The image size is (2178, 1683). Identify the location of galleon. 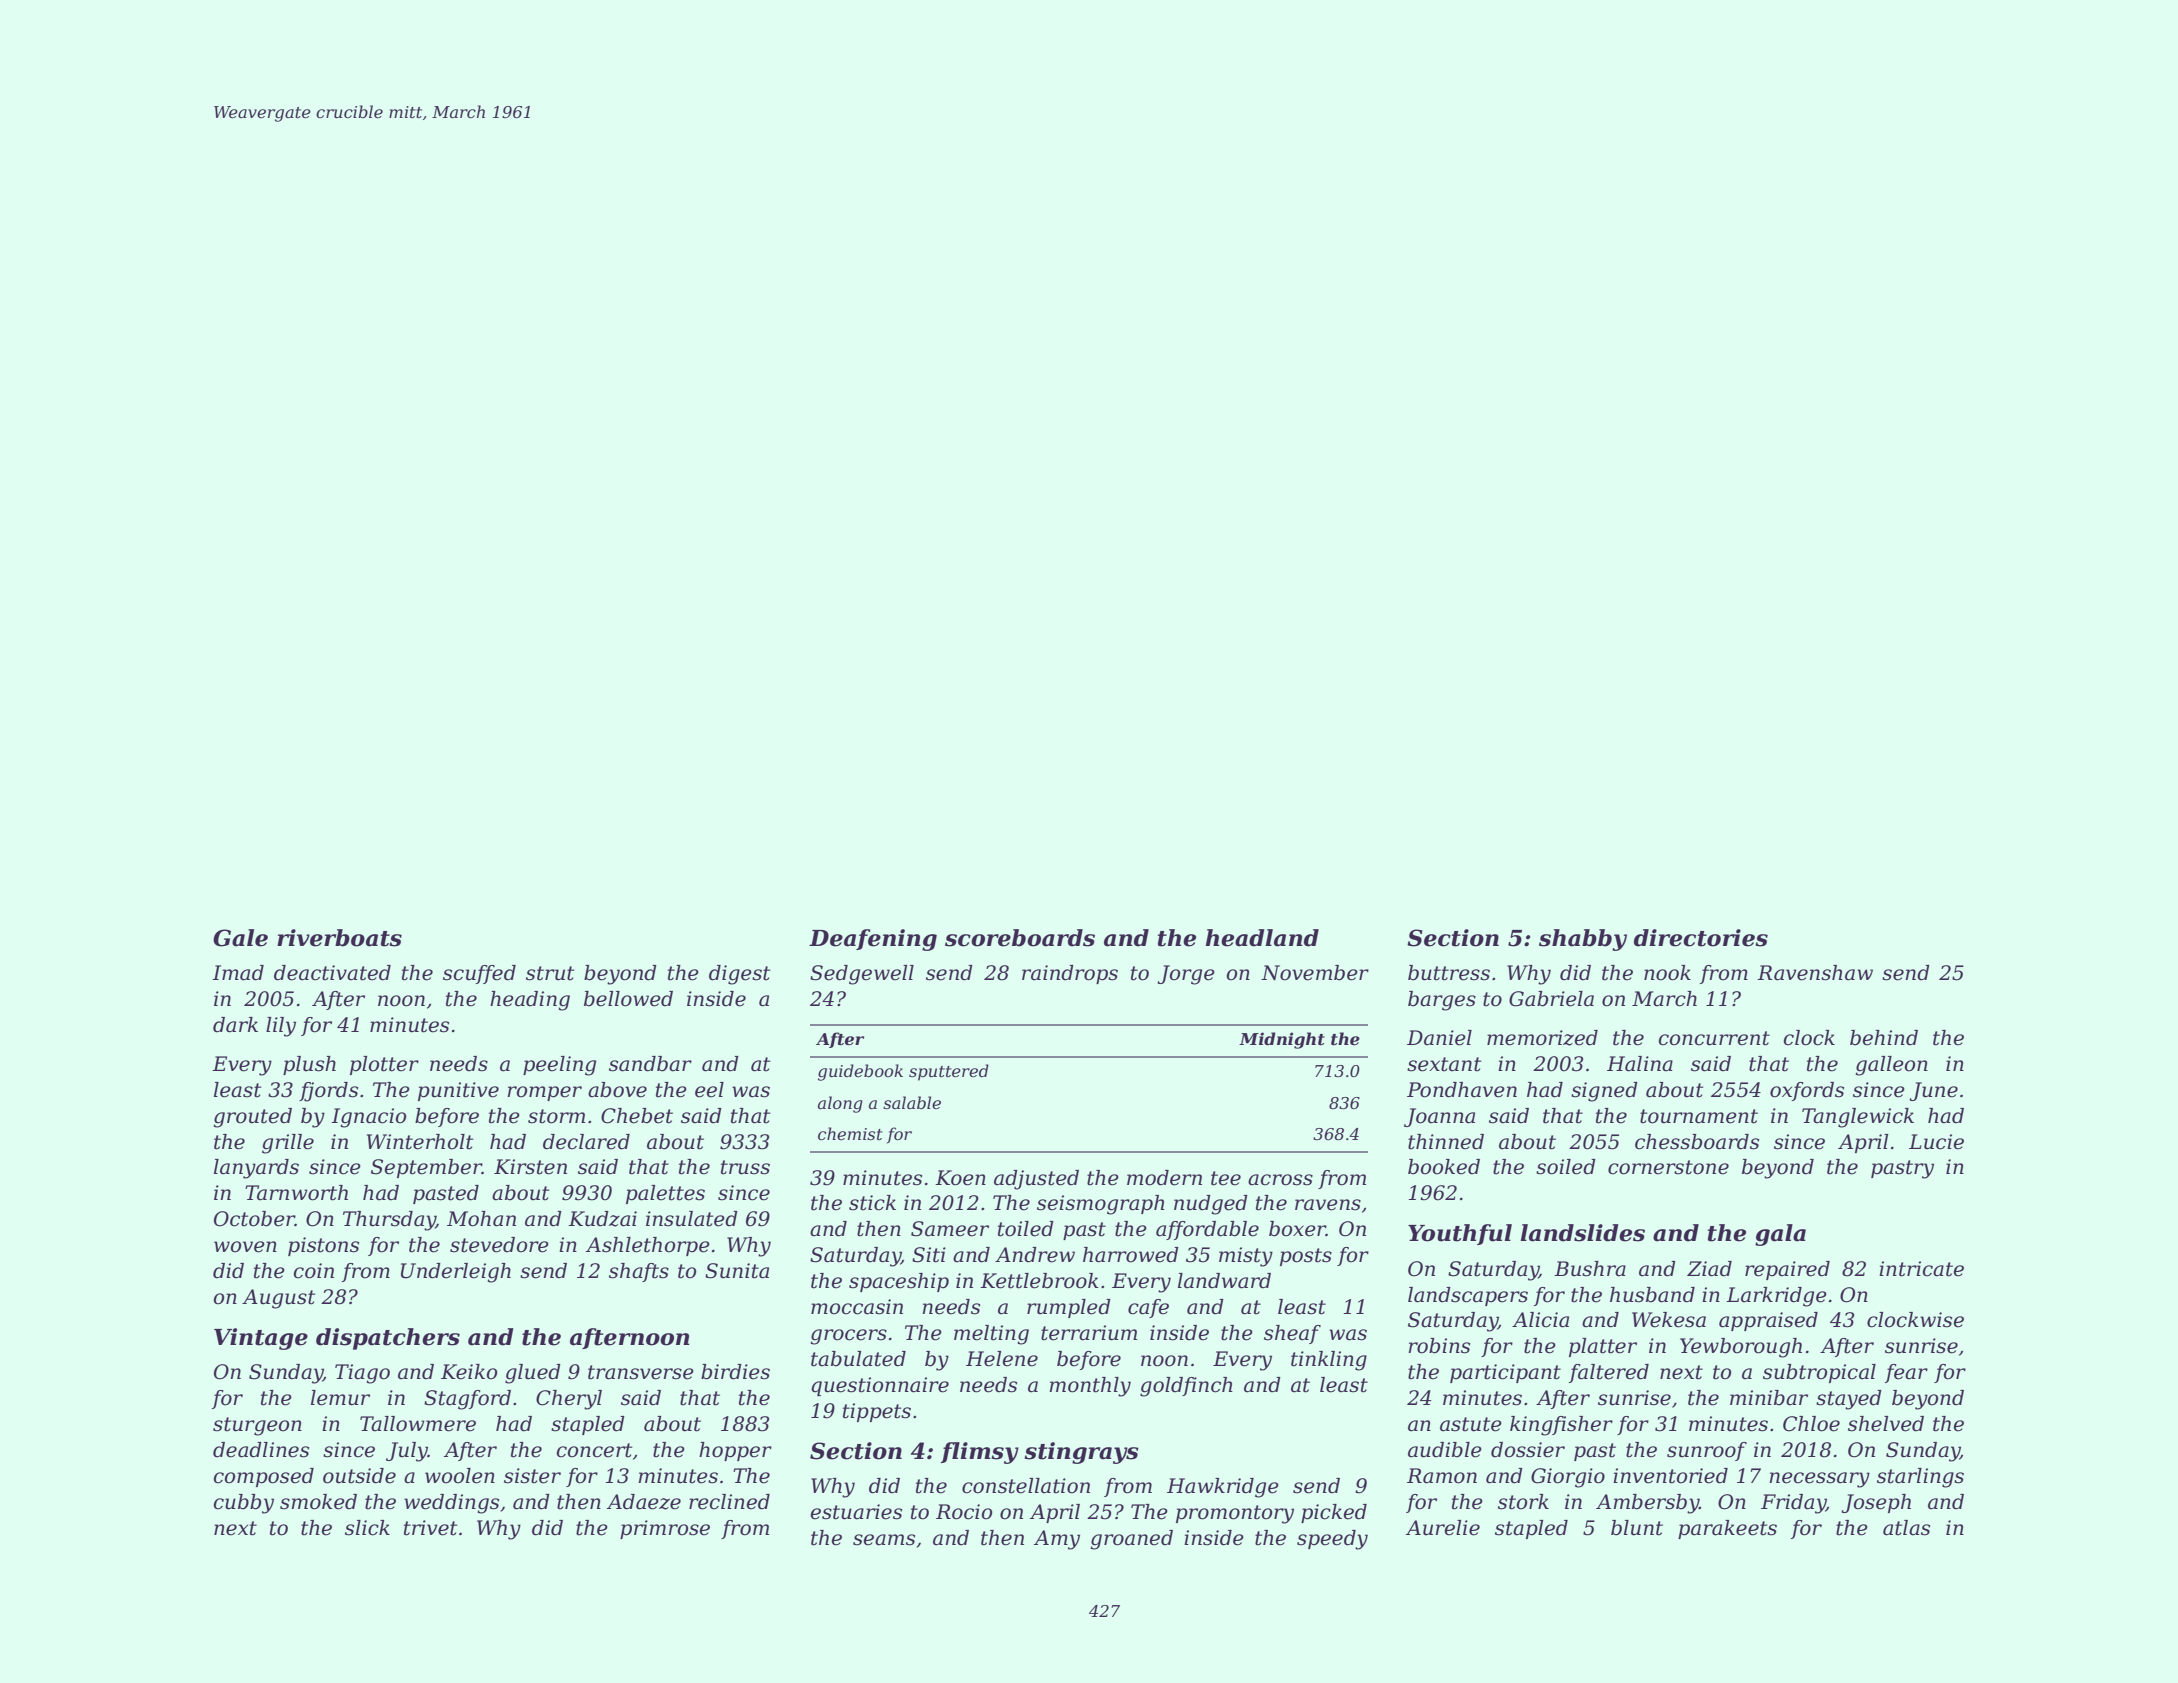
(1891, 1066).
